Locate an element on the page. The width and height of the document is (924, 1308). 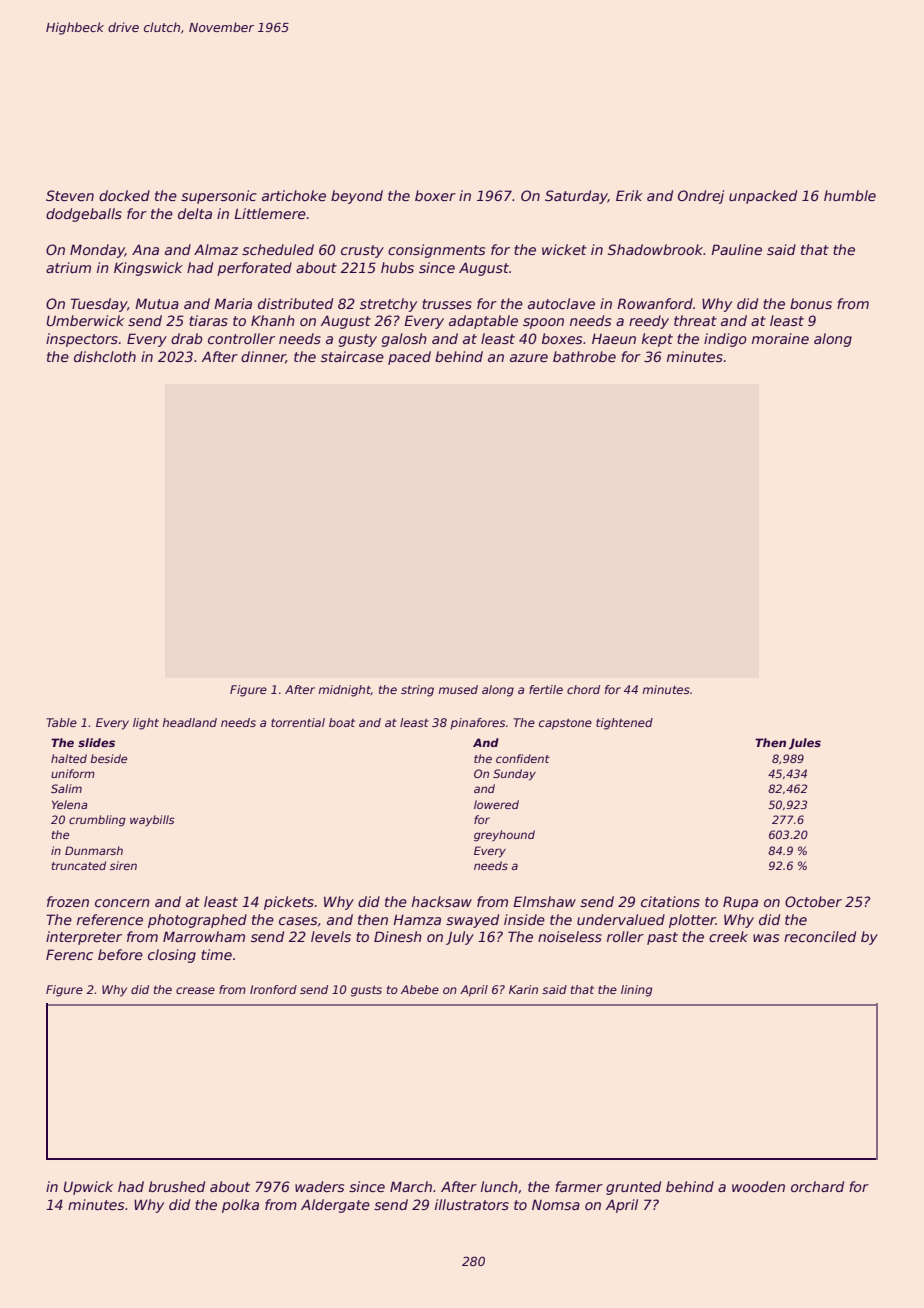
Karin is located at coordinates (523, 989).
